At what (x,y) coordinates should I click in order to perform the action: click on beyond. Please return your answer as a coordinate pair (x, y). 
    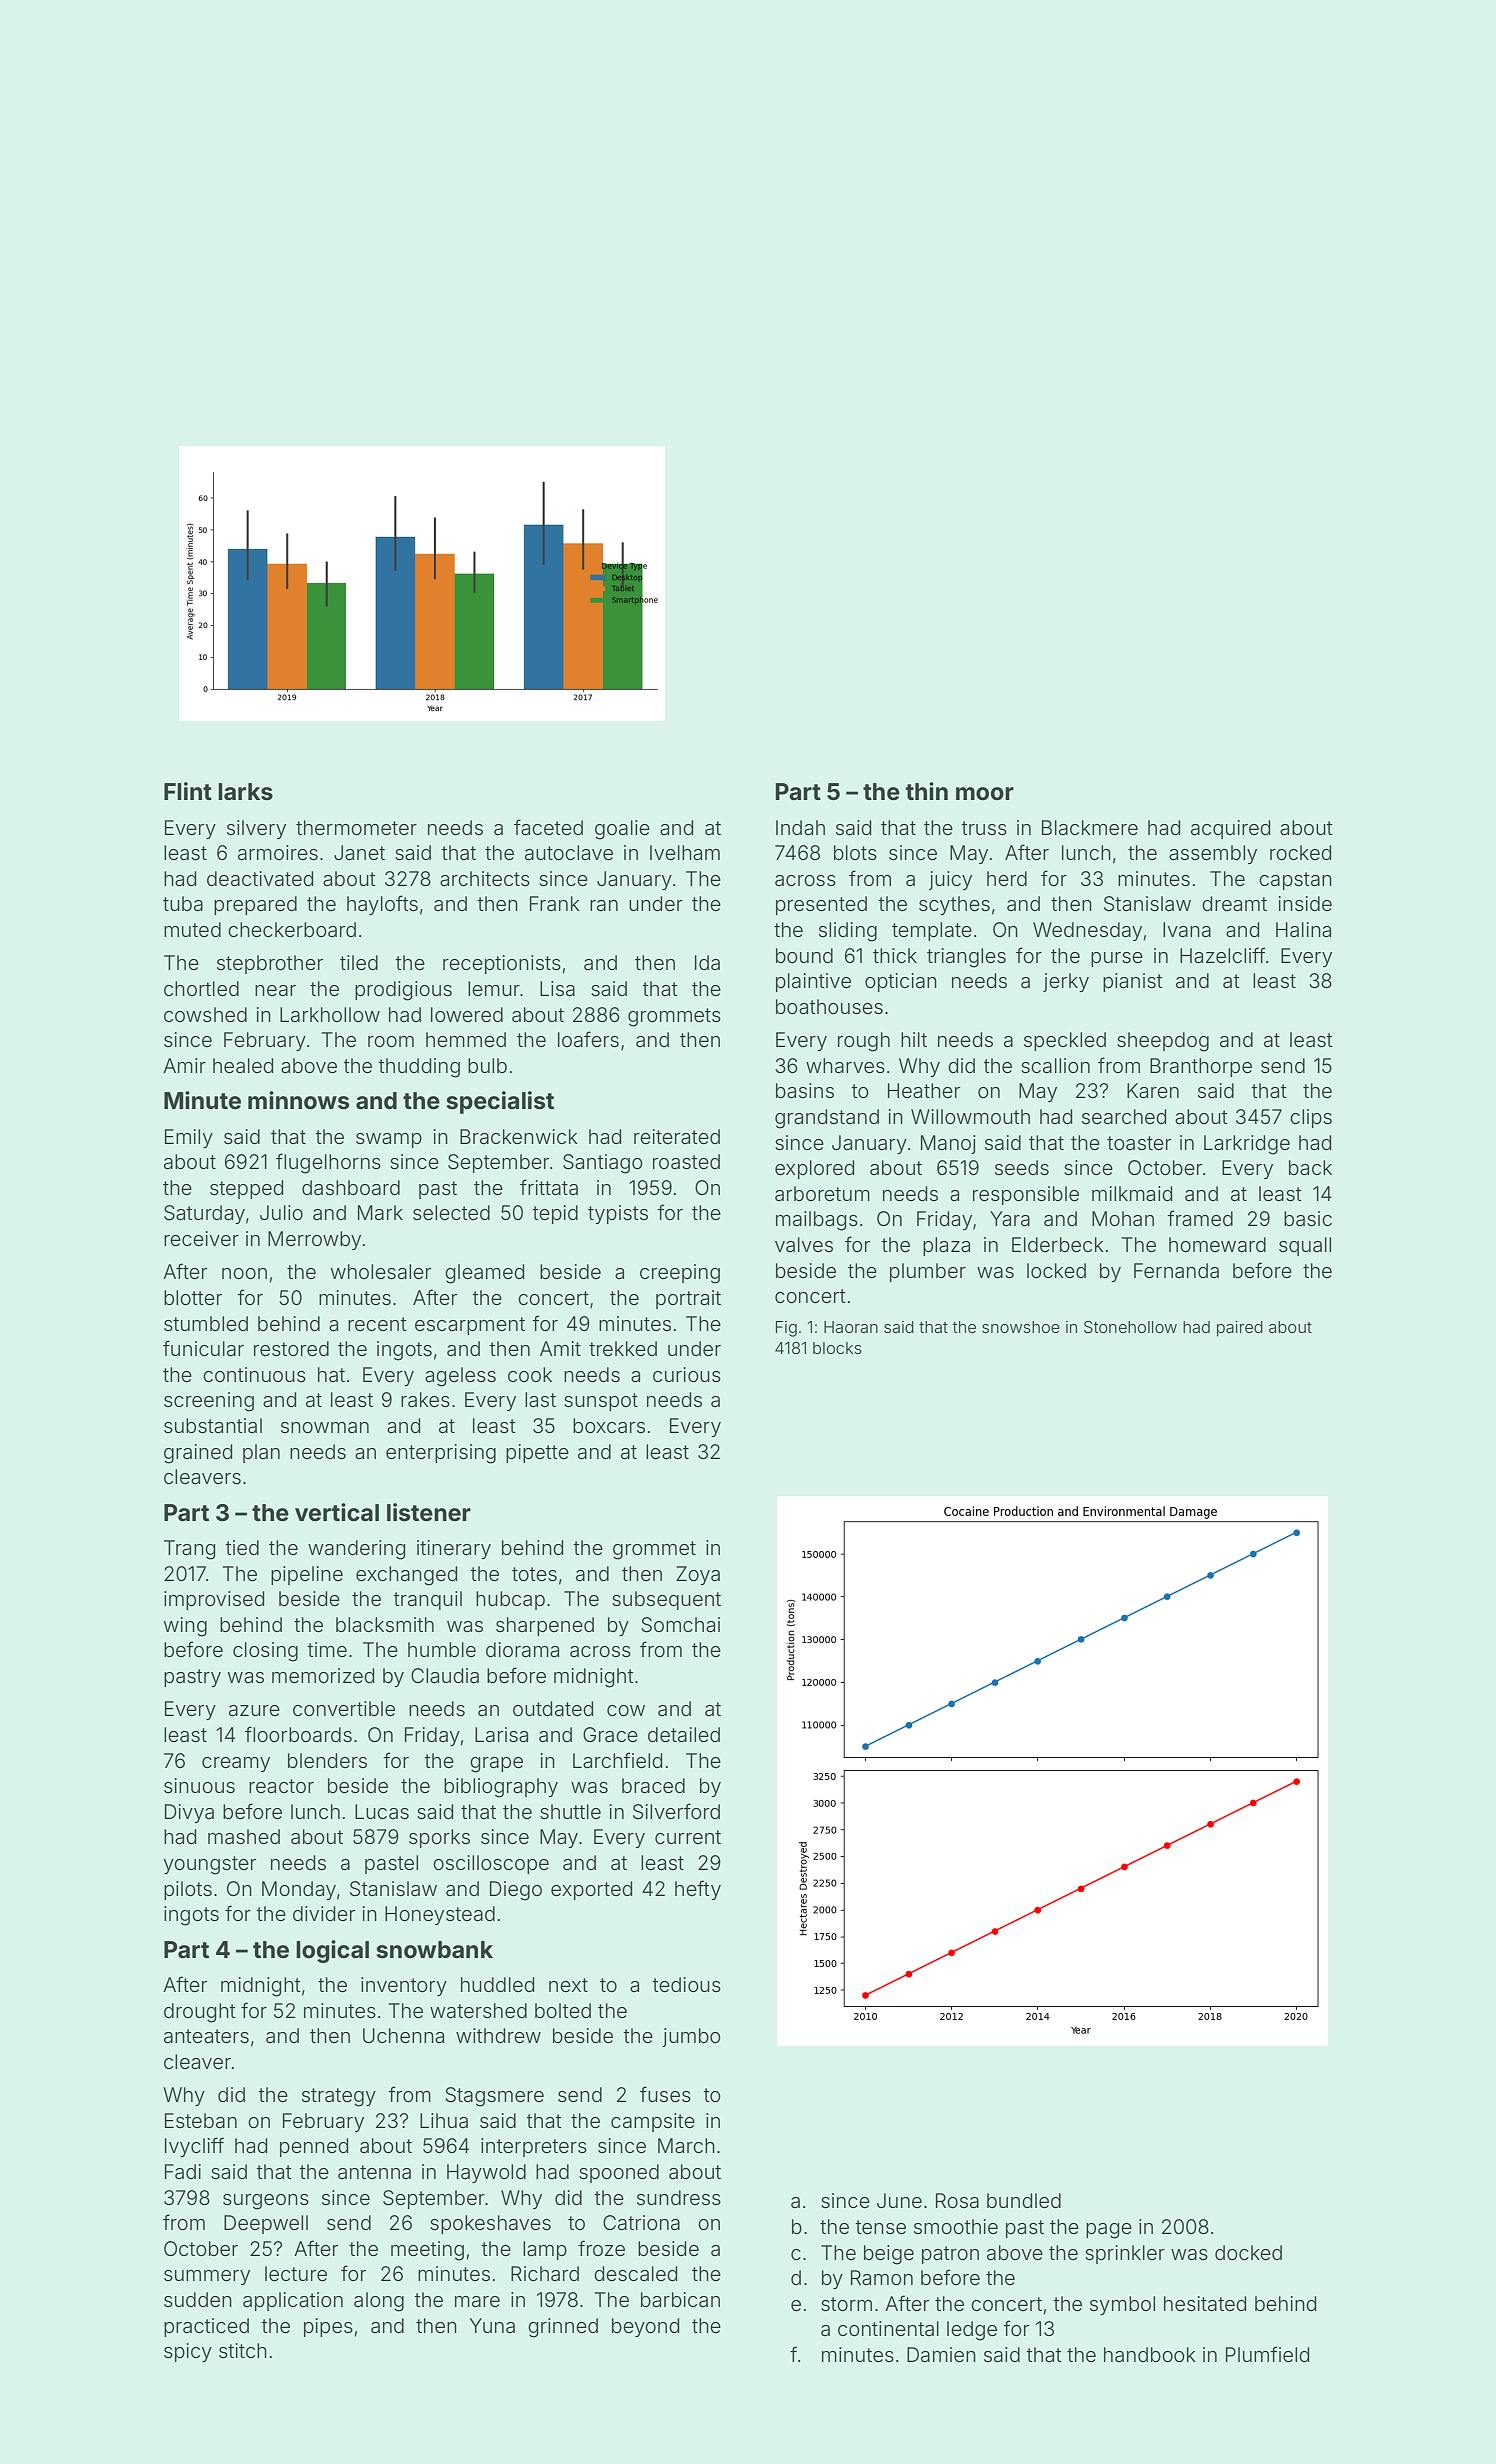
    Looking at the image, I should click on (645, 2327).
